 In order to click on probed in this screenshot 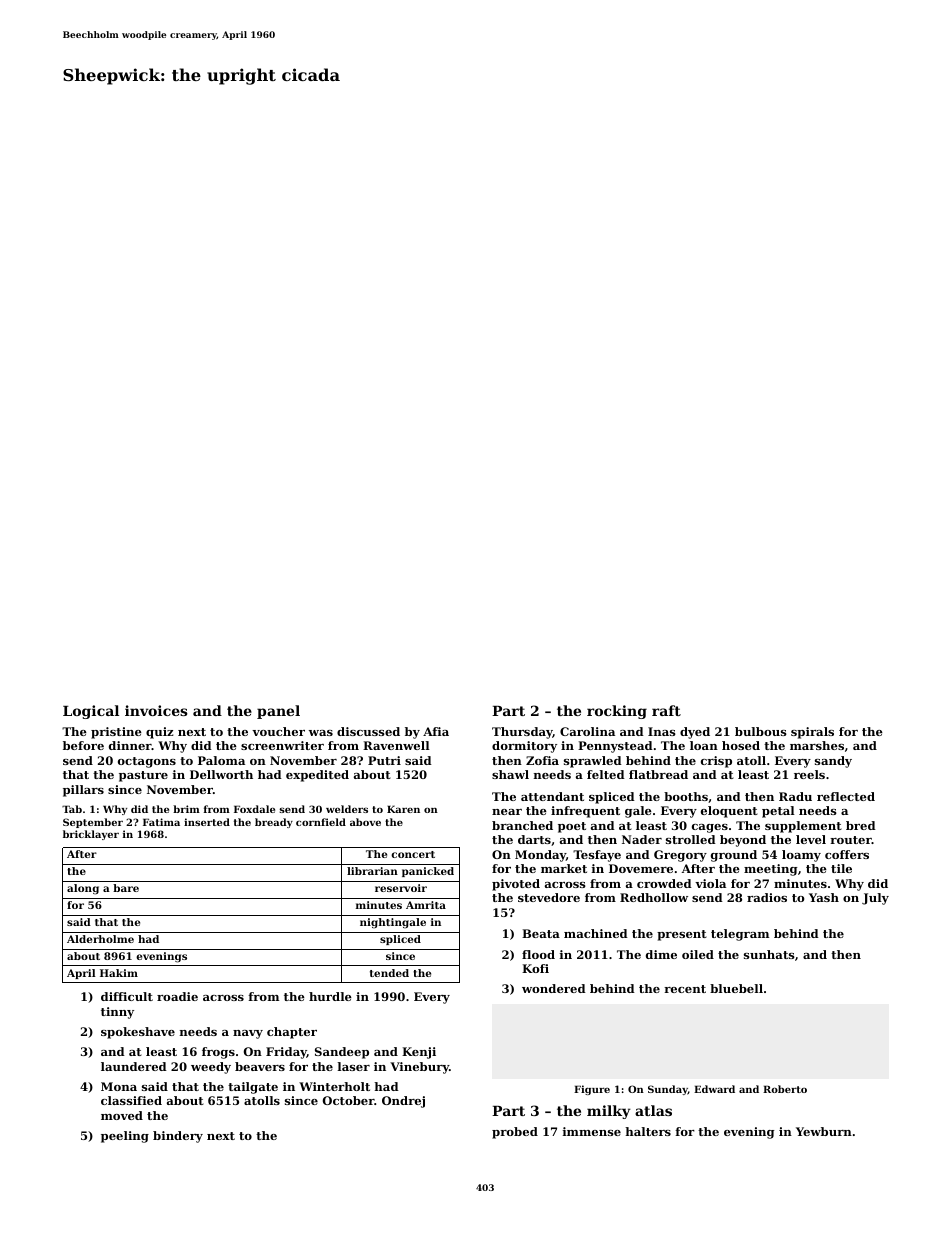, I will do `click(515, 1133)`.
